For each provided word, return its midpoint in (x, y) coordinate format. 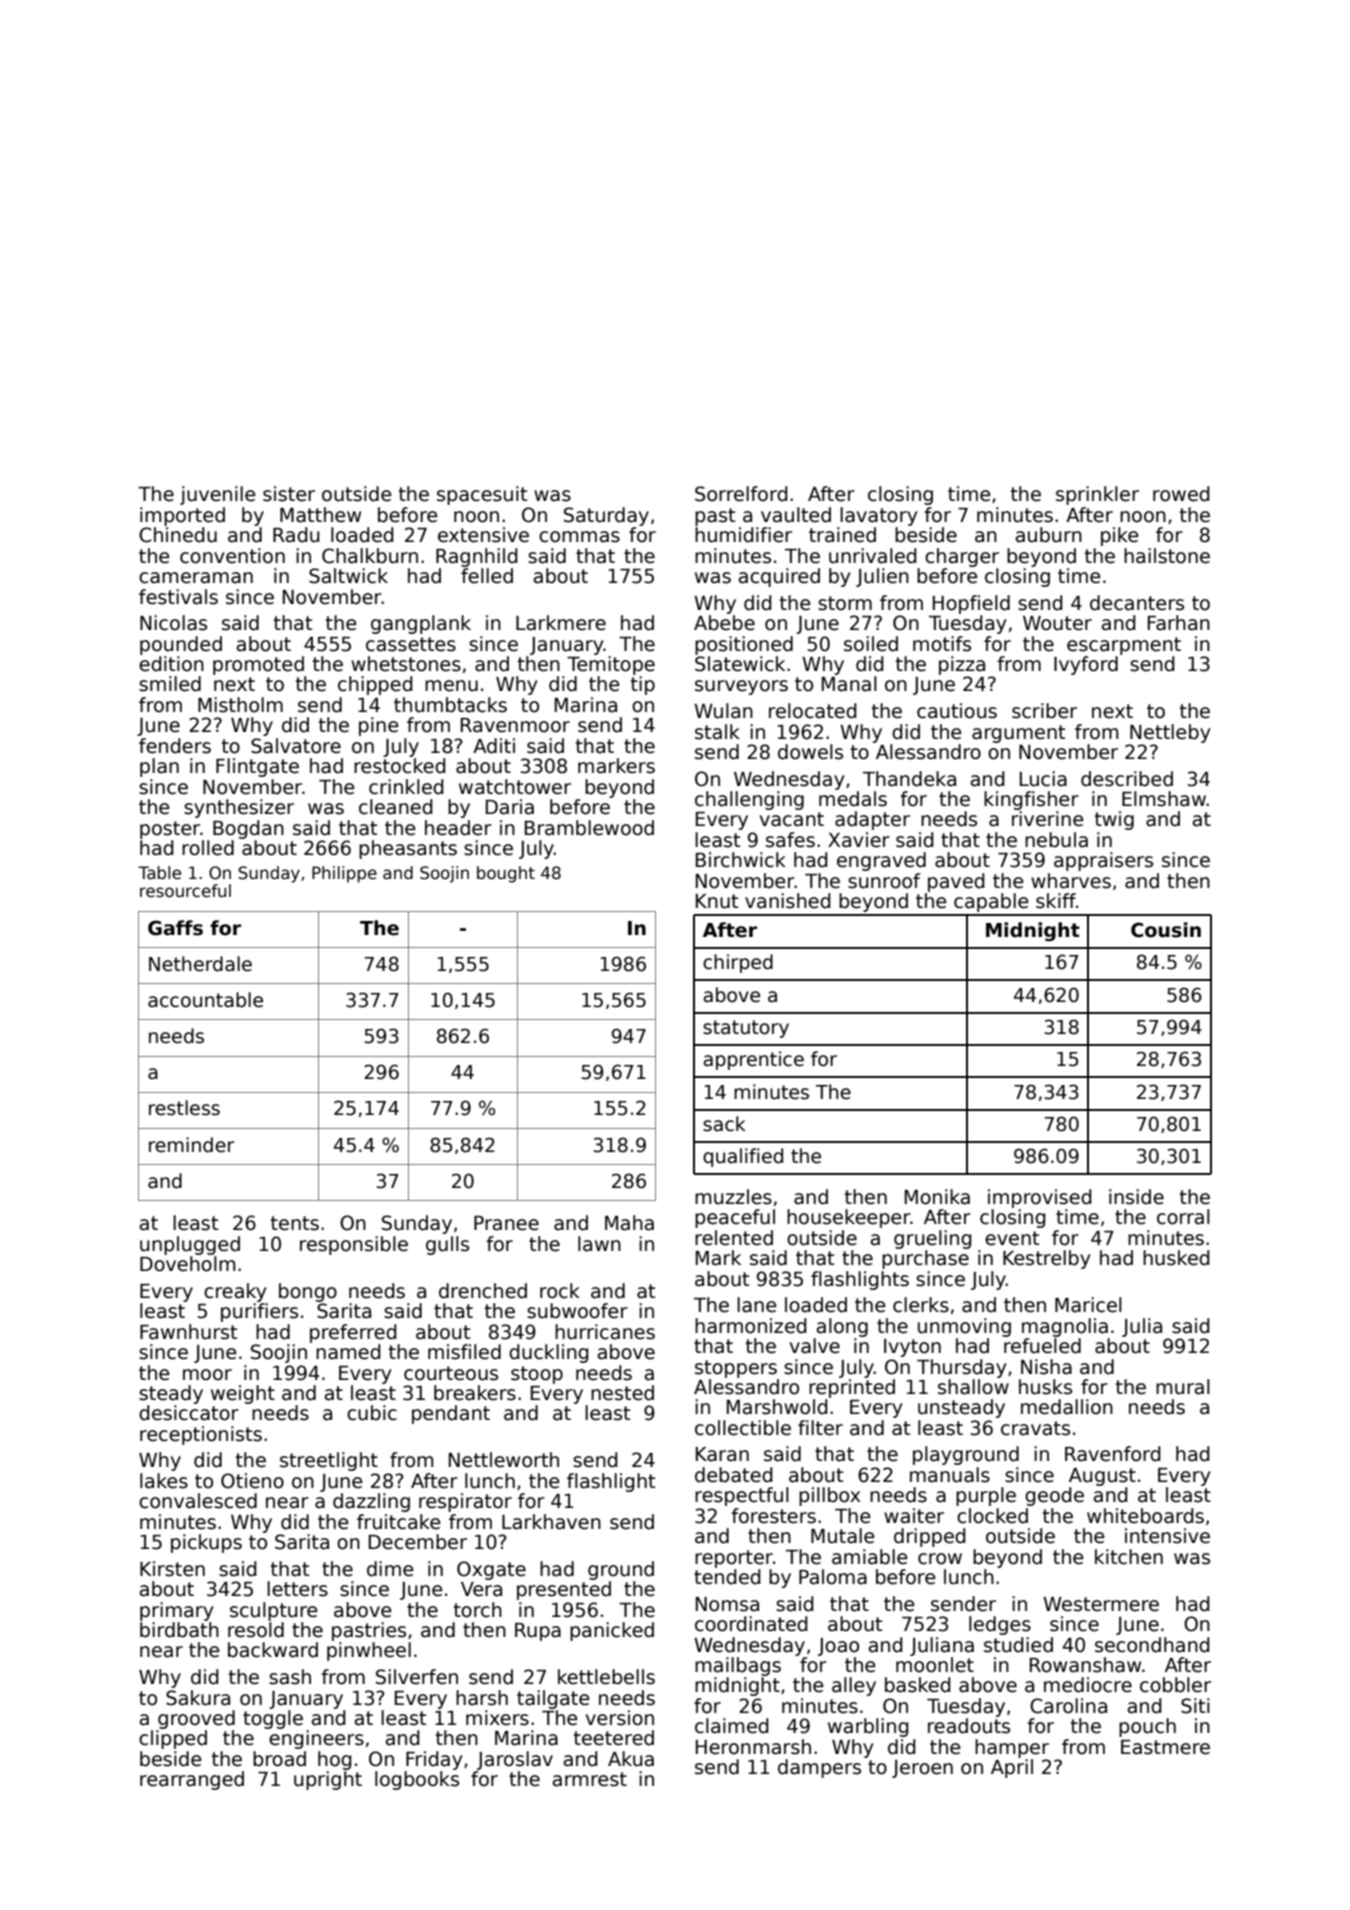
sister (289, 494)
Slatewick (740, 664)
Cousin (1166, 930)
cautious (957, 711)
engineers (316, 1739)
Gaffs (175, 928)
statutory (746, 1029)
